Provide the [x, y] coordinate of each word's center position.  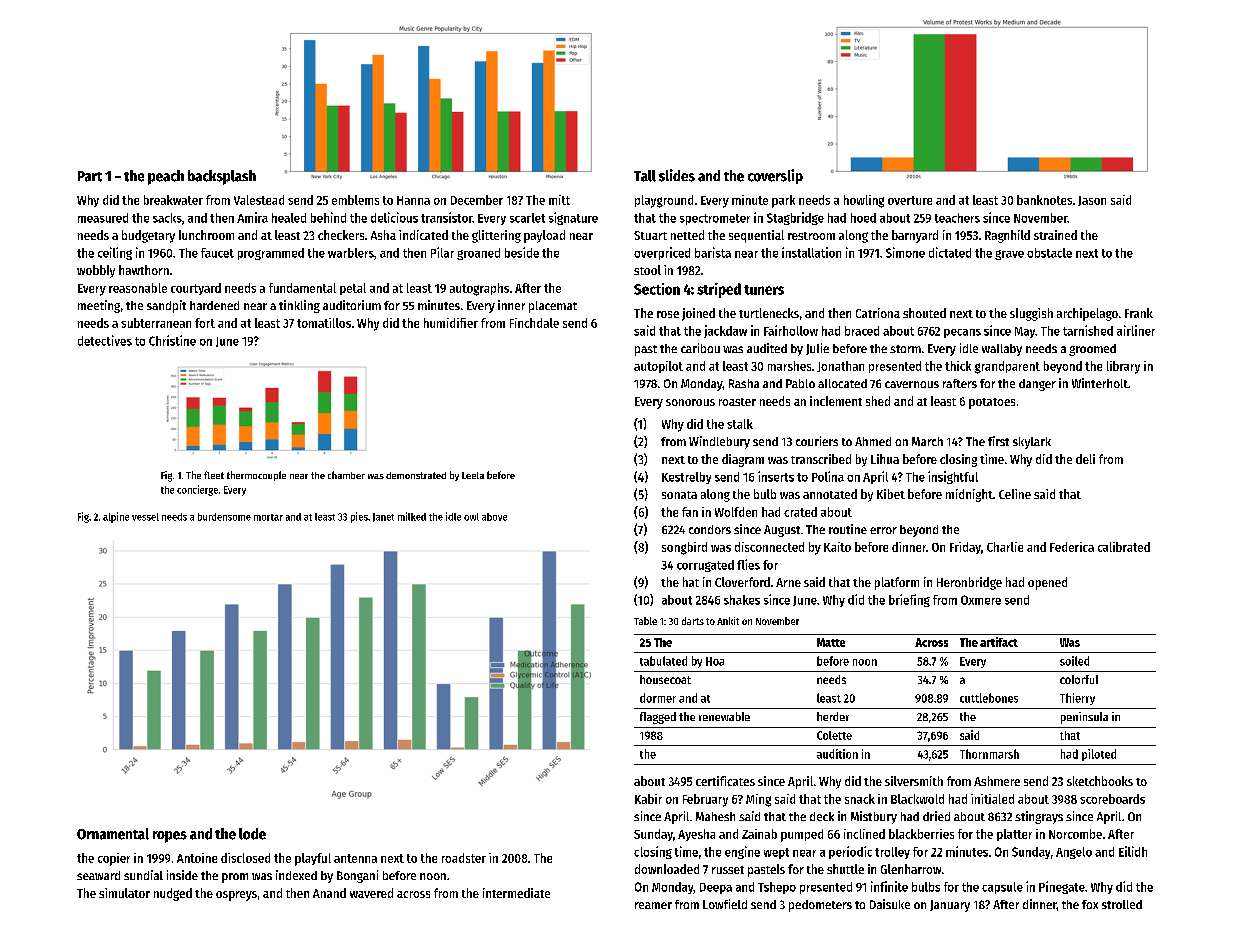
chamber [346, 475]
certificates [725, 781]
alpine [116, 517]
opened [1047, 583]
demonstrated [416, 475]
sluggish [1031, 314]
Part [90, 176]
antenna [355, 858]
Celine [1015, 494]
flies [748, 564]
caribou [700, 348]
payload [544, 236]
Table [645, 621]
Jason [1092, 201]
